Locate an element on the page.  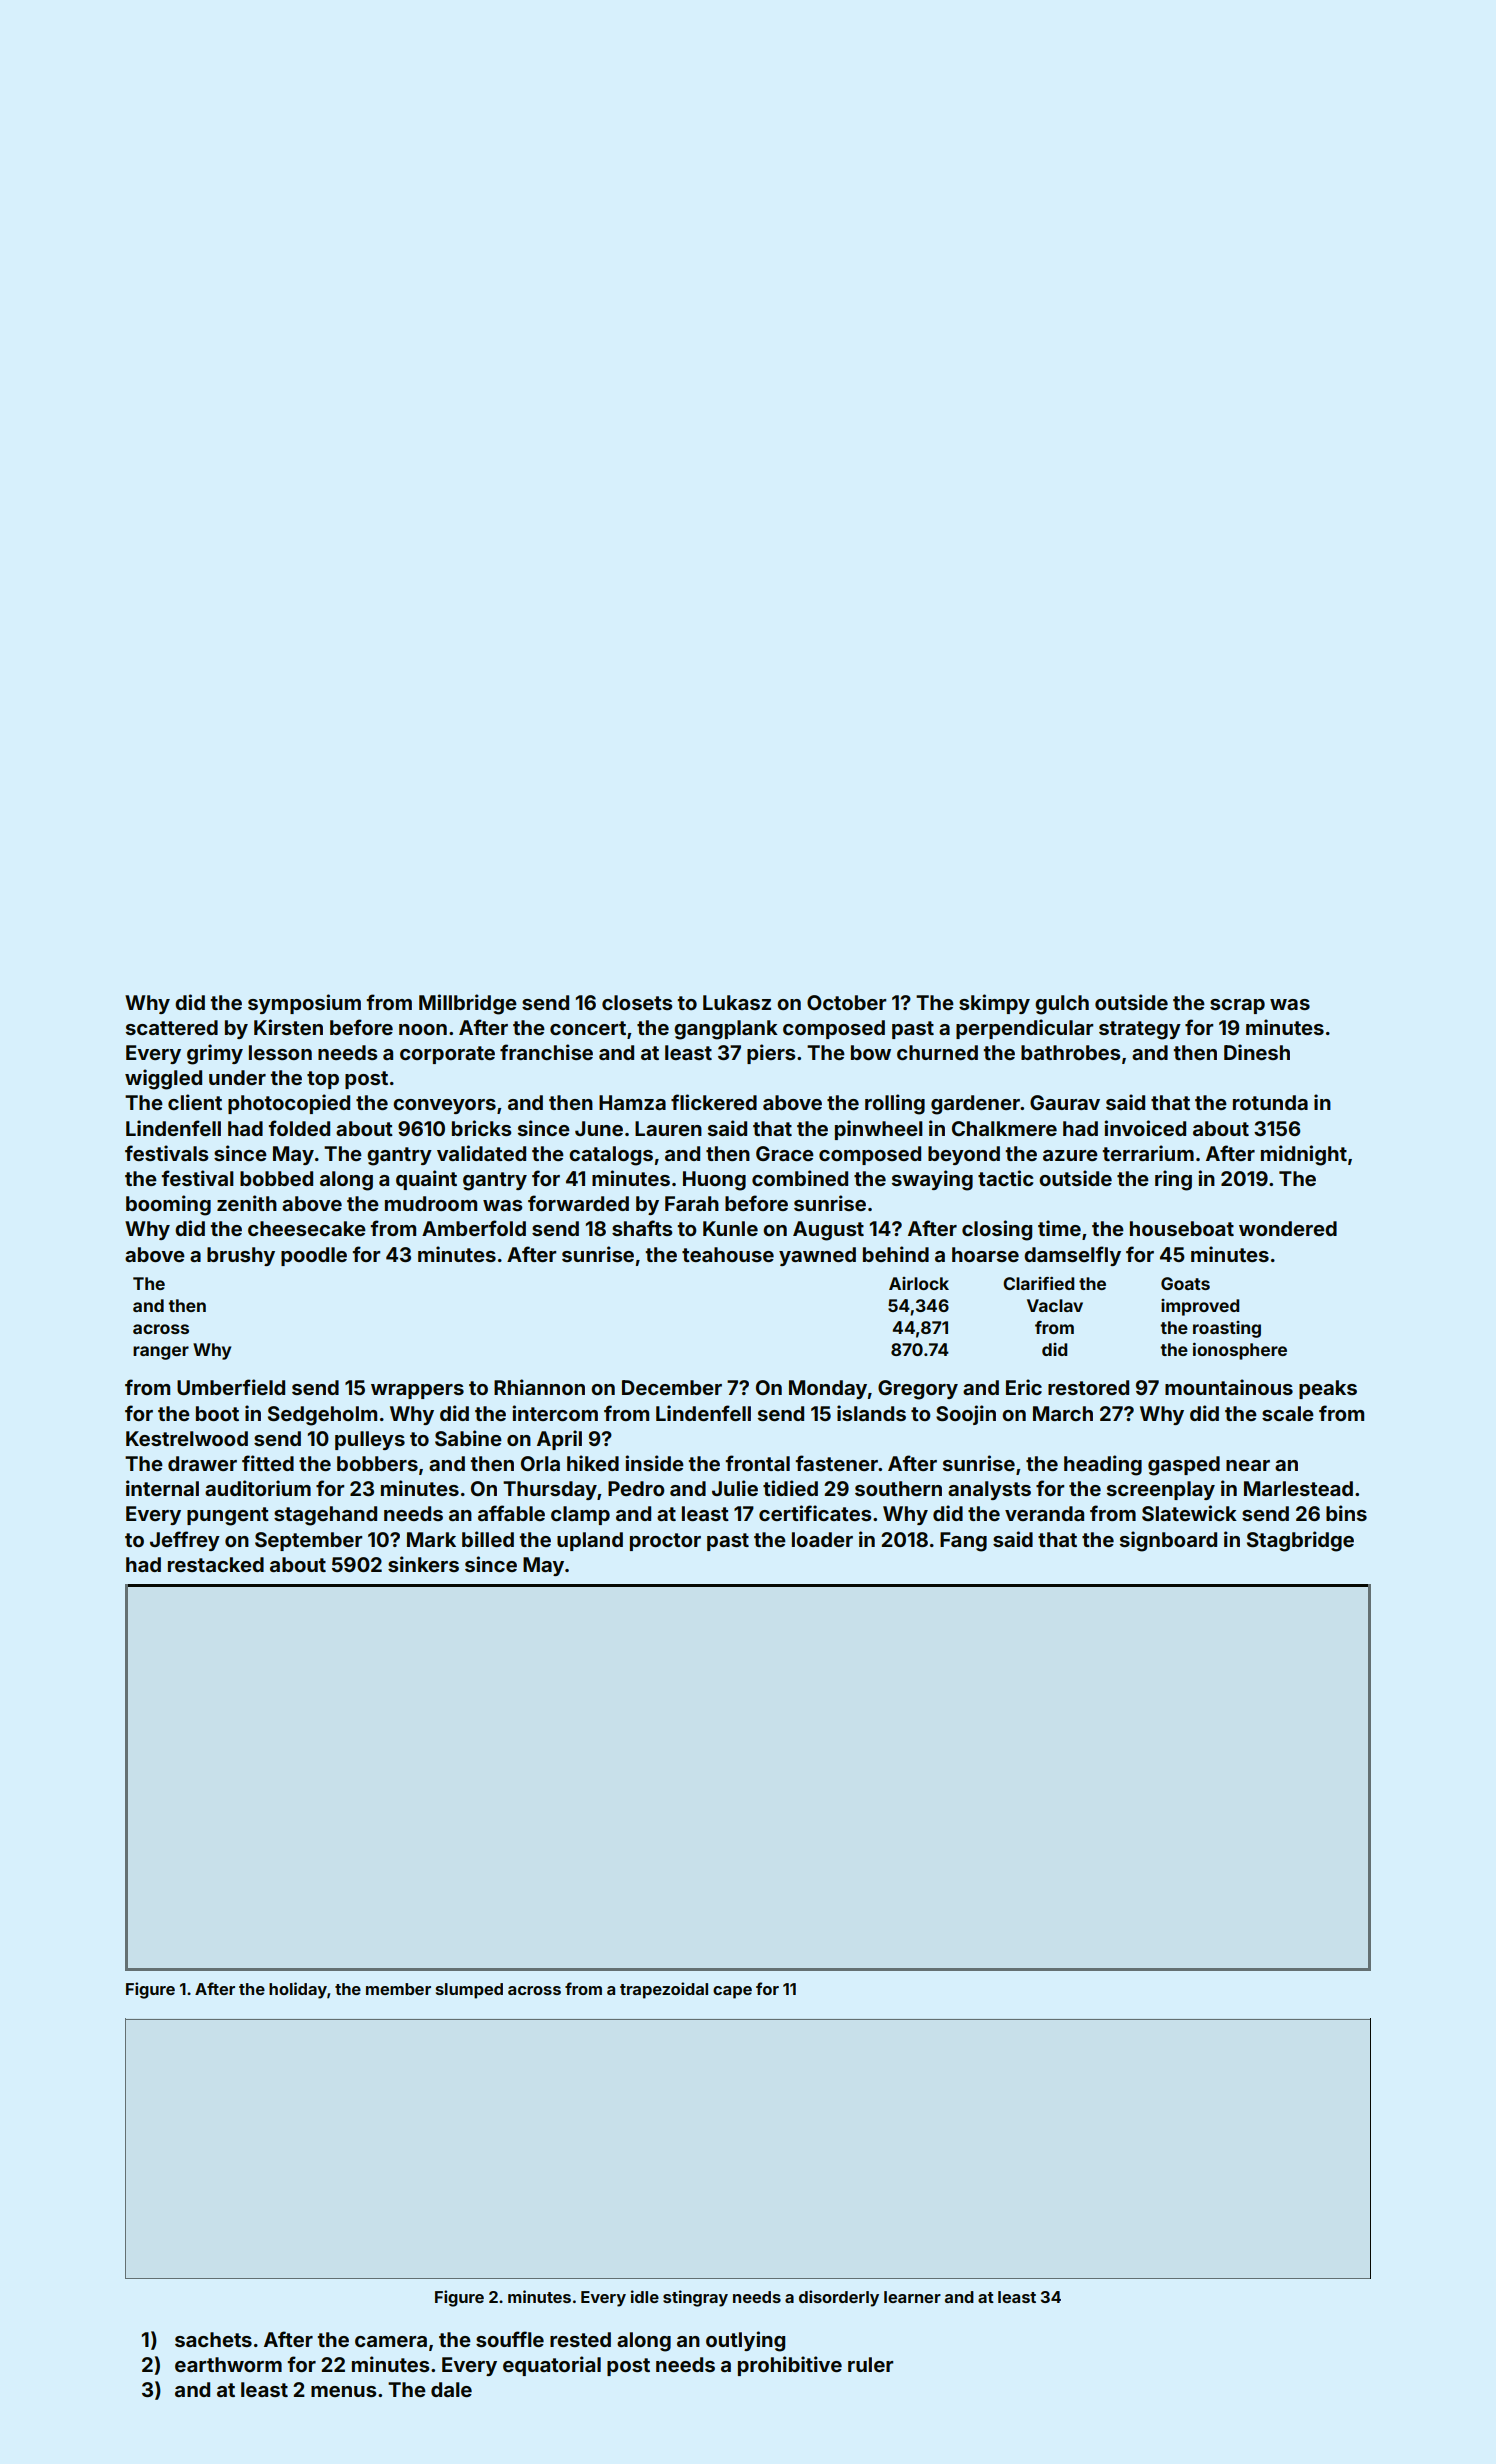
menus is located at coordinates (343, 2391).
